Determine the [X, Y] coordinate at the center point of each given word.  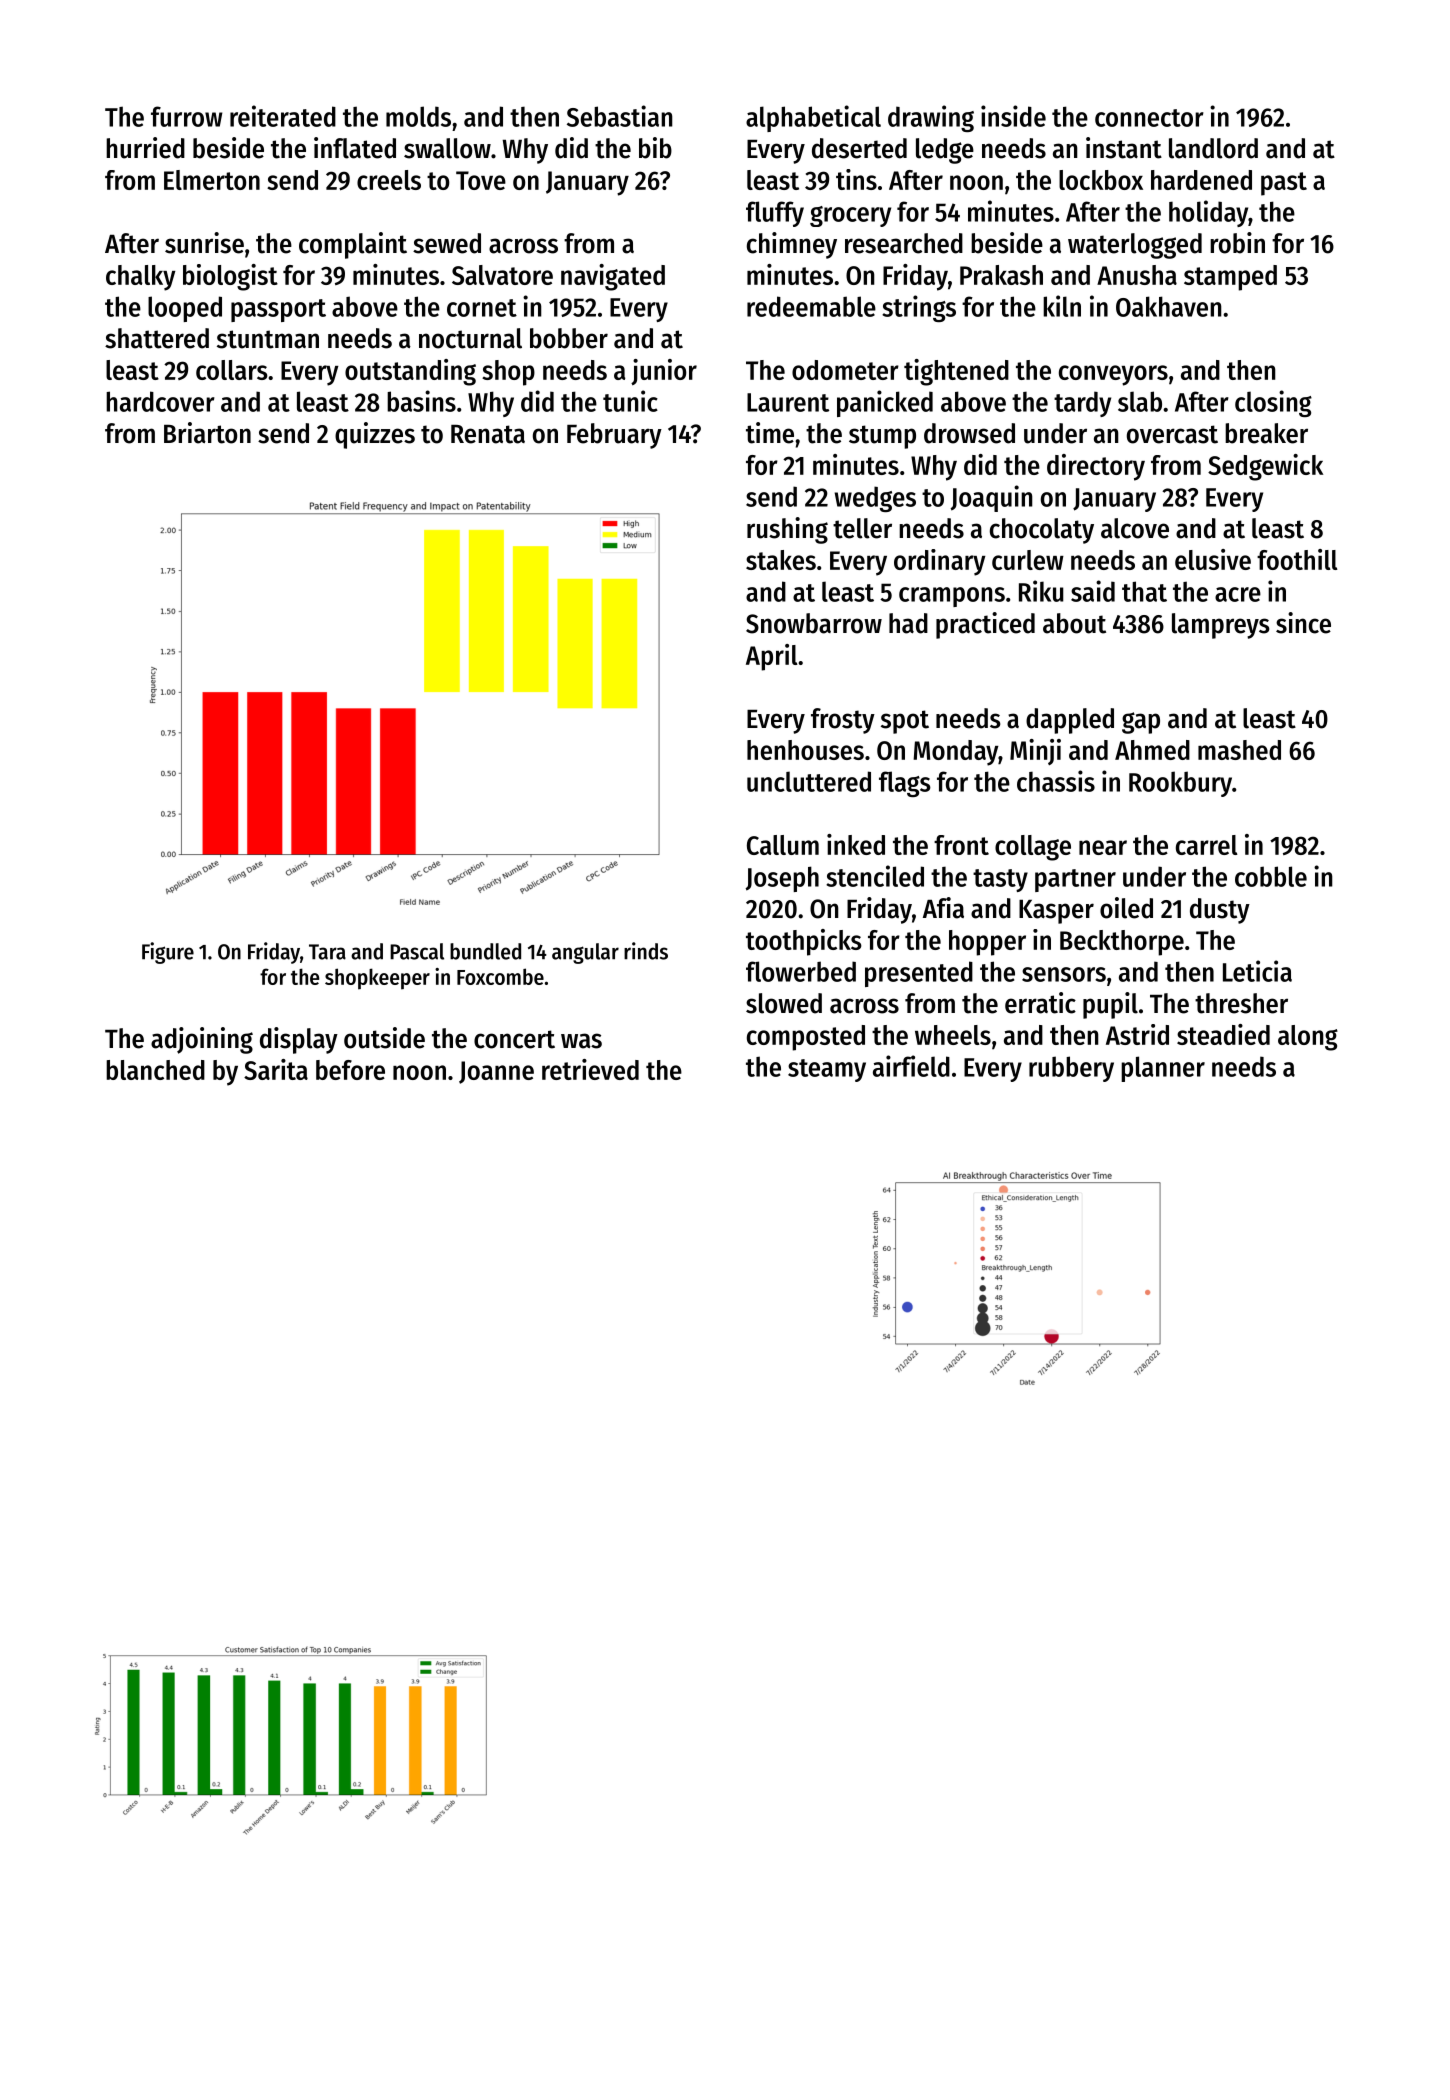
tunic [630, 401]
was [581, 1041]
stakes [781, 560]
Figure [168, 953]
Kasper [1056, 912]
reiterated [283, 116]
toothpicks [804, 942]
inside [1013, 116]
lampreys [1221, 626]
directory [1096, 467]
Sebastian [620, 116]
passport [278, 310]
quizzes [375, 435]
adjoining [202, 1040]
